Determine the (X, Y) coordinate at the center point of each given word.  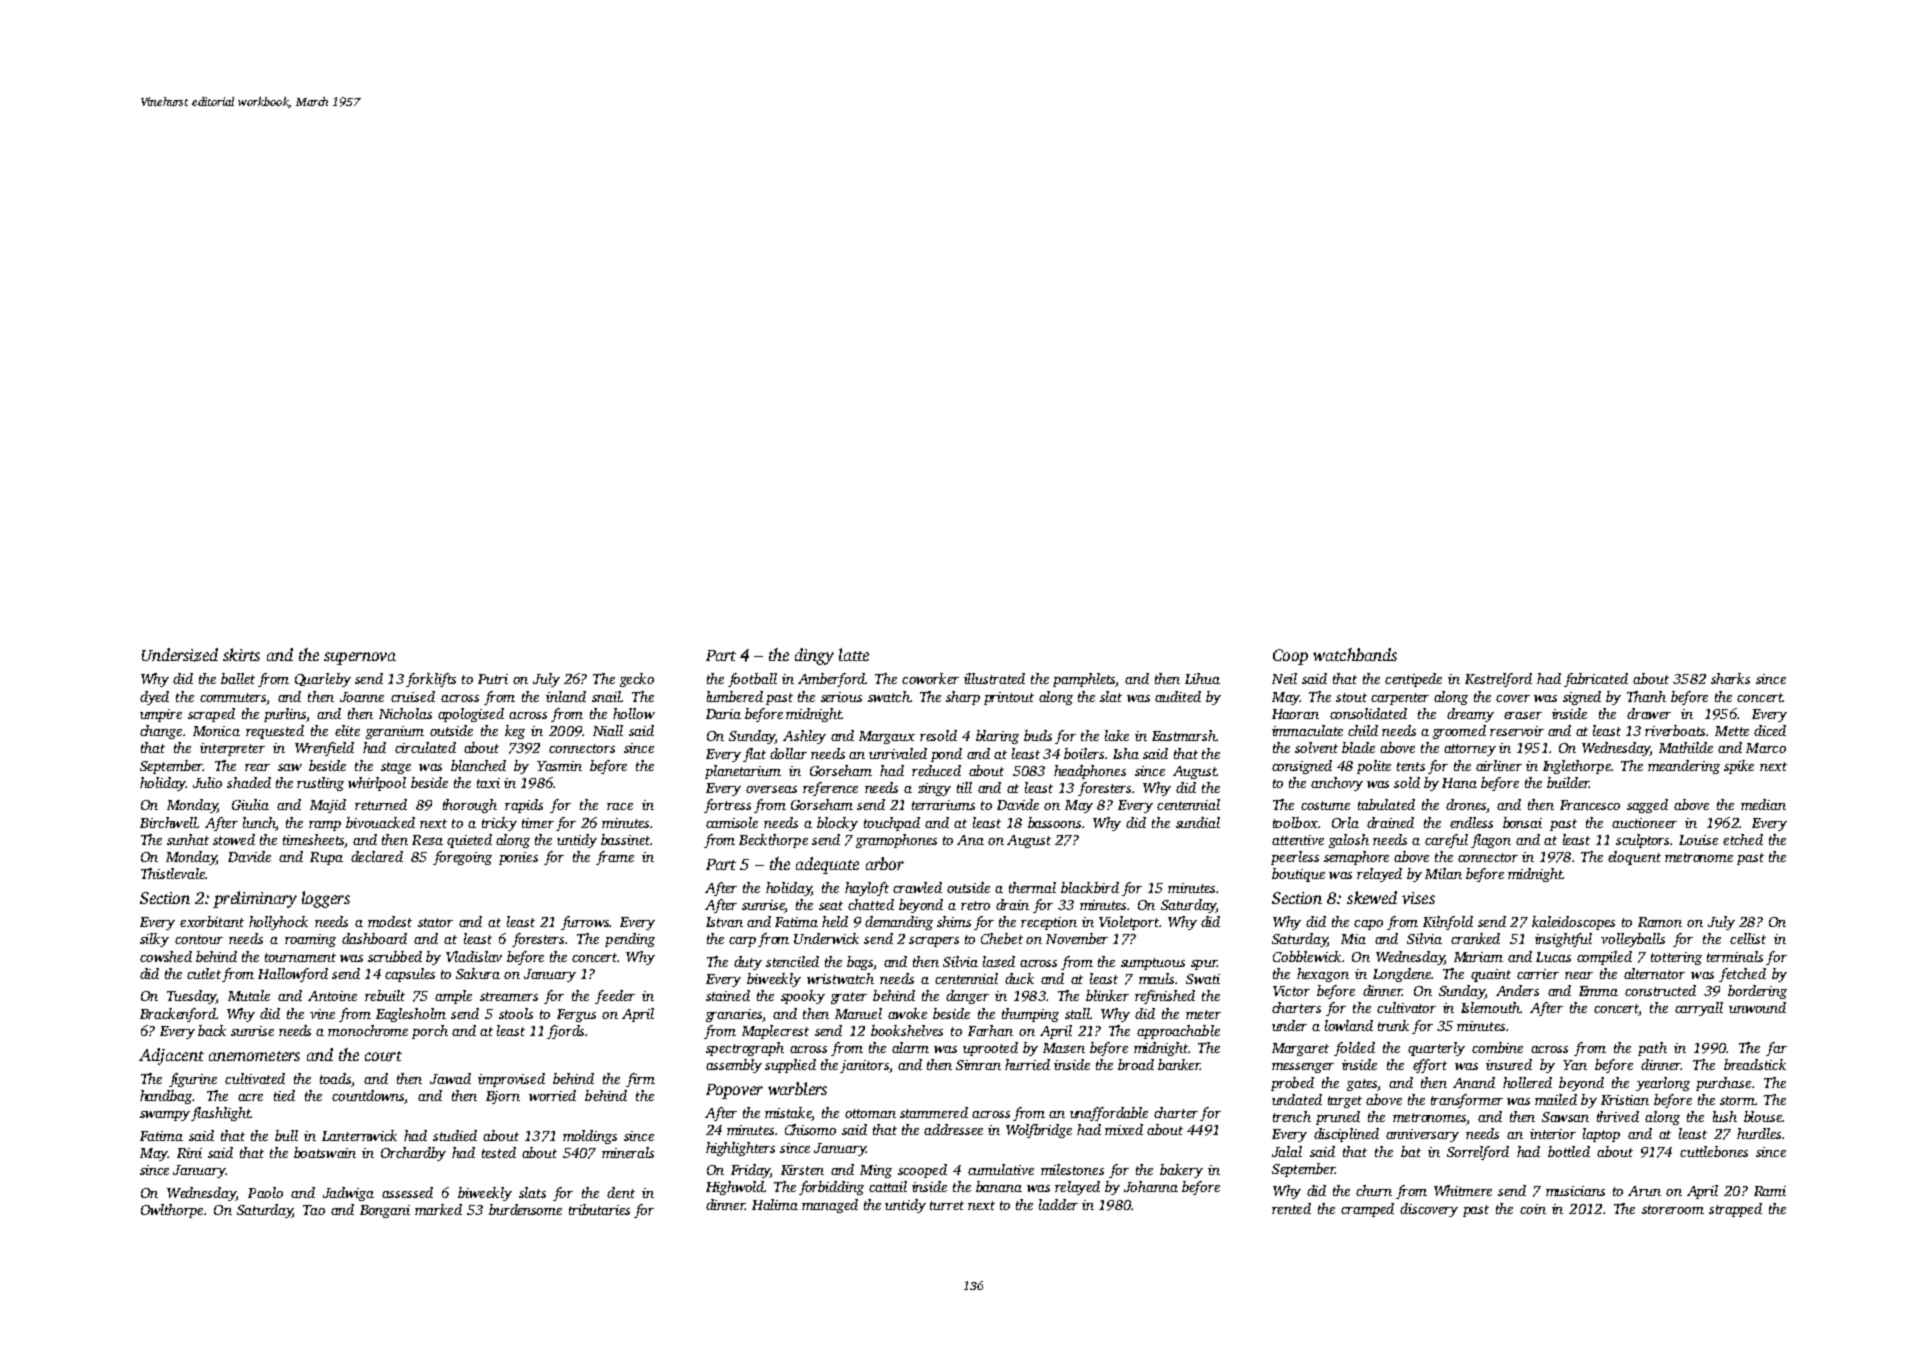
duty (748, 963)
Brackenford (178, 1015)
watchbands (1355, 654)
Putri (493, 679)
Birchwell (168, 822)
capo (1368, 925)
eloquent (1634, 858)
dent (621, 1192)
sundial (1198, 822)
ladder (1058, 1204)
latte (854, 654)
